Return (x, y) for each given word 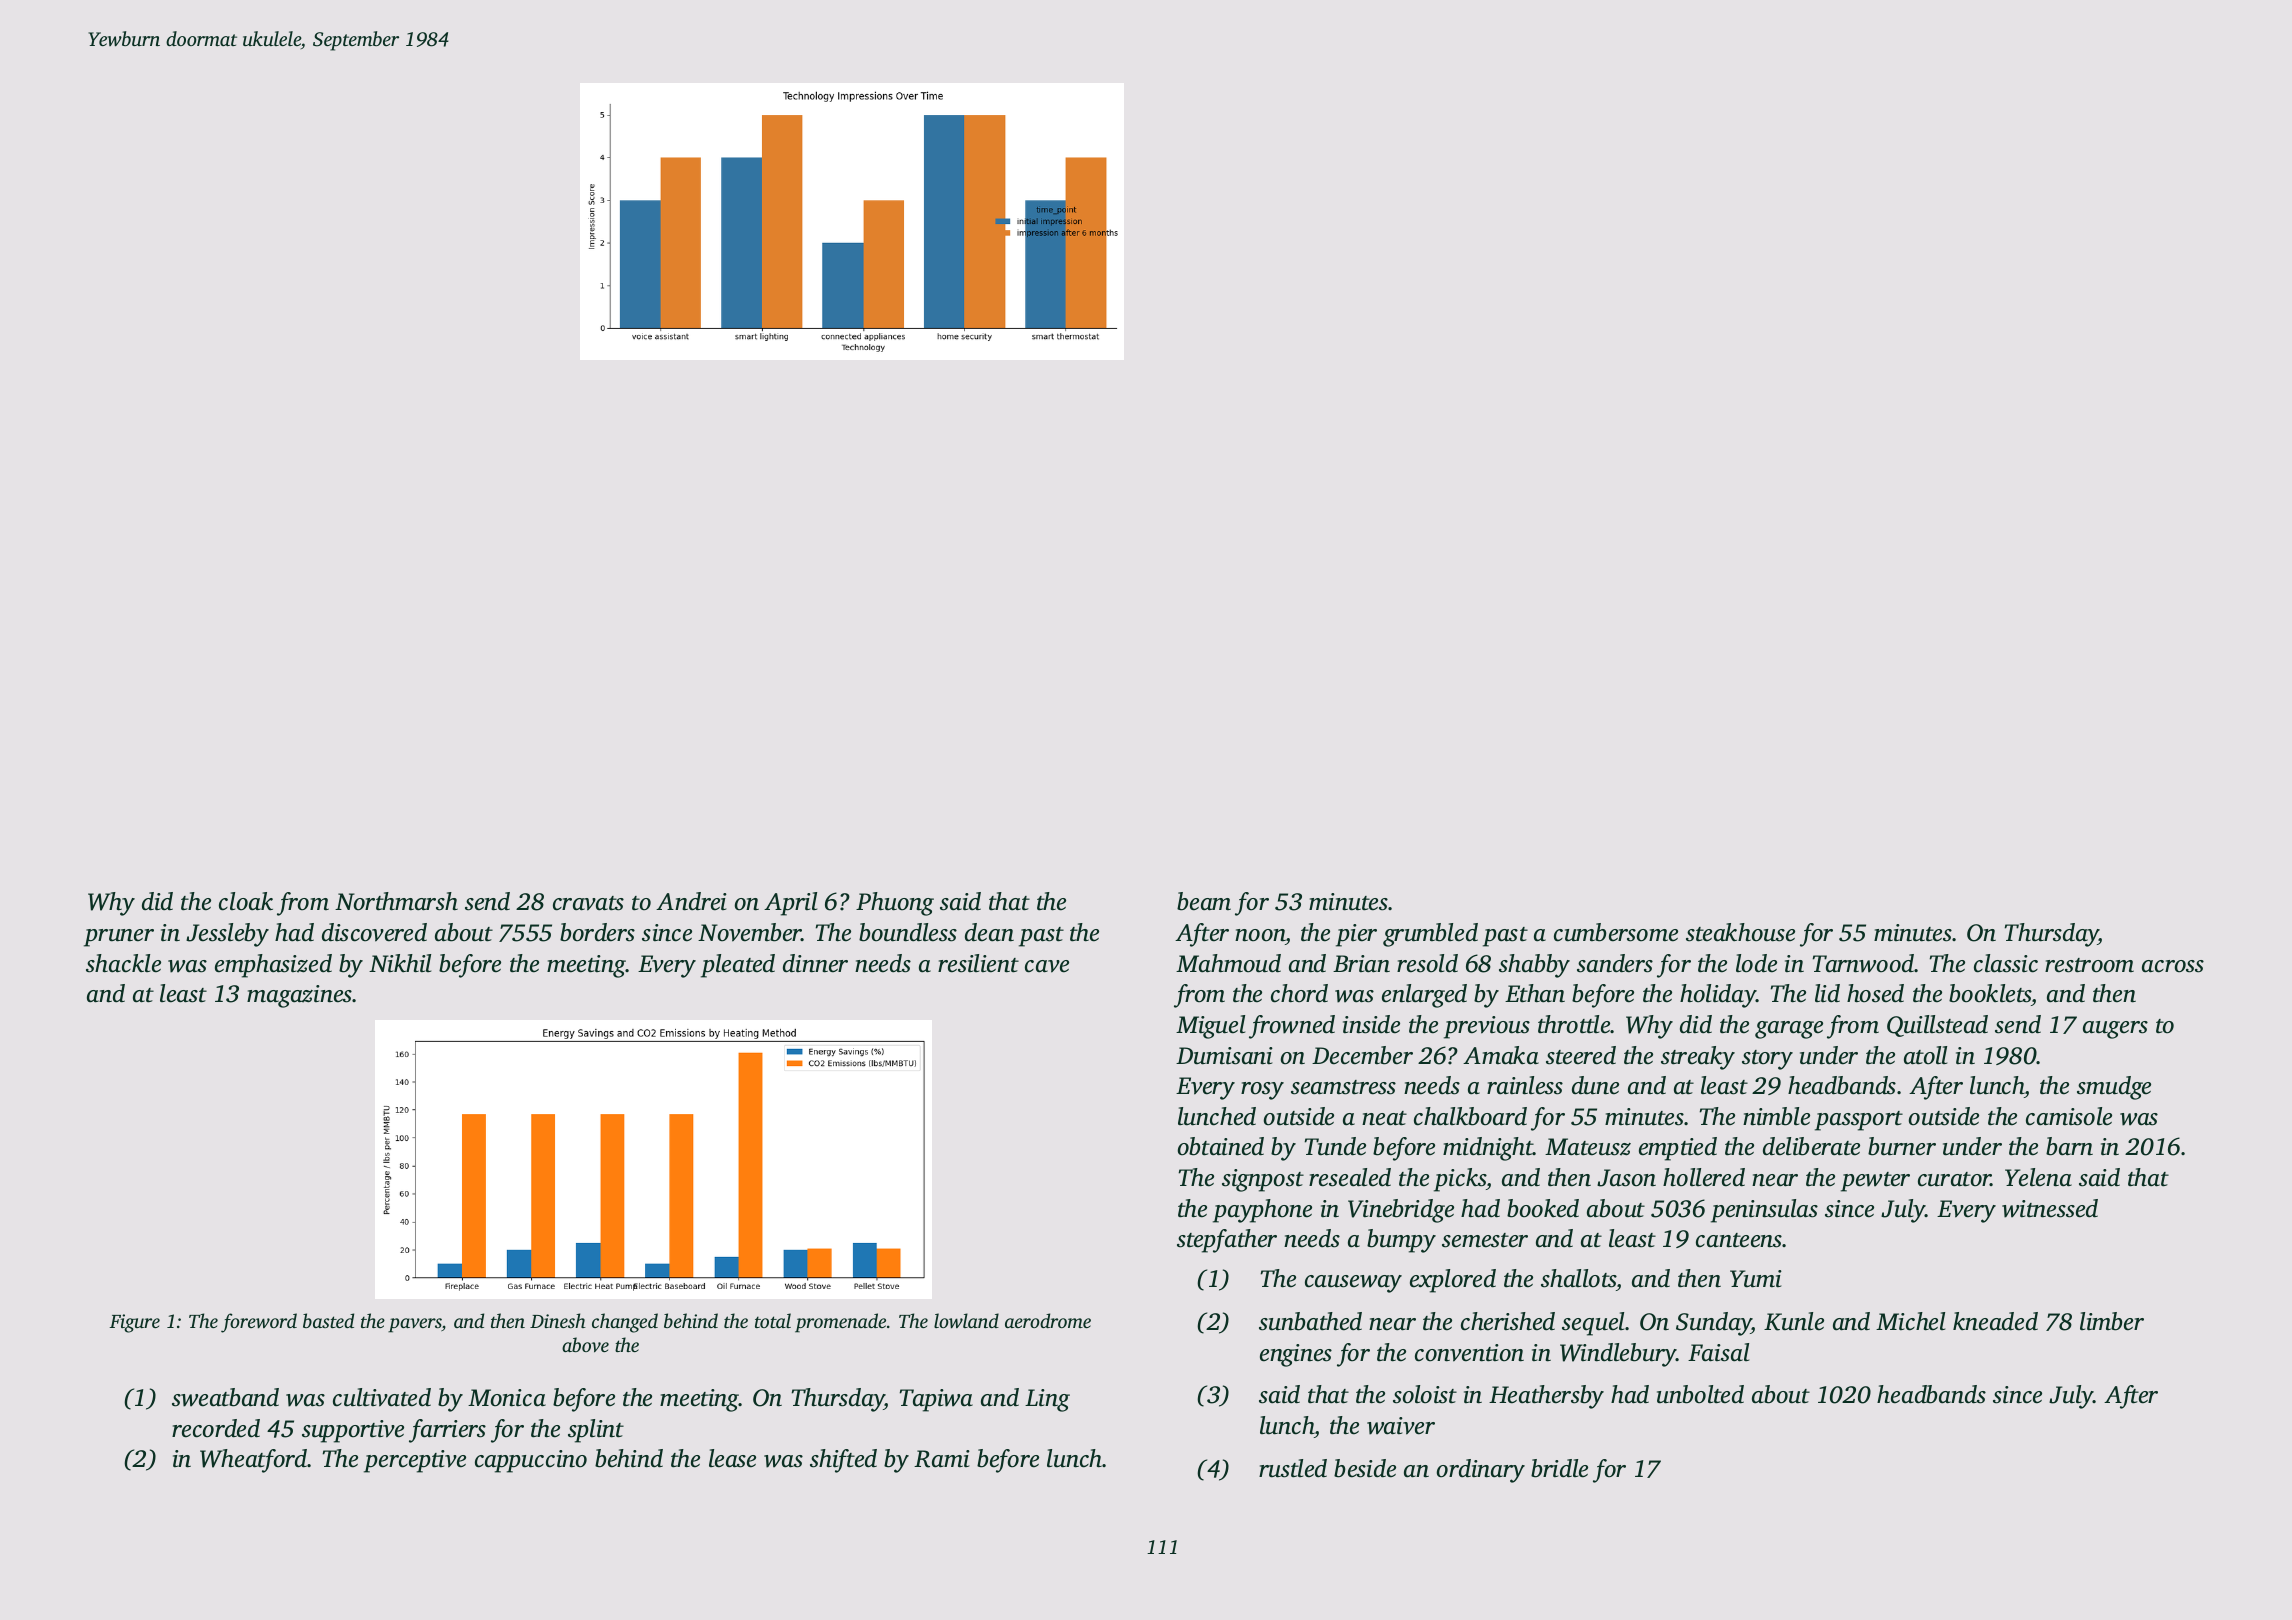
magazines (300, 996)
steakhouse (1740, 932)
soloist (1425, 1394)
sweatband (225, 1397)
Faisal (1718, 1352)
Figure (134, 1323)
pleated (738, 966)
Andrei (691, 901)
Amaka (1501, 1055)
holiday (1718, 996)
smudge (2114, 1088)
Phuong (895, 904)
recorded (216, 1428)
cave (1047, 966)
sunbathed (1310, 1321)
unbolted (1700, 1394)
